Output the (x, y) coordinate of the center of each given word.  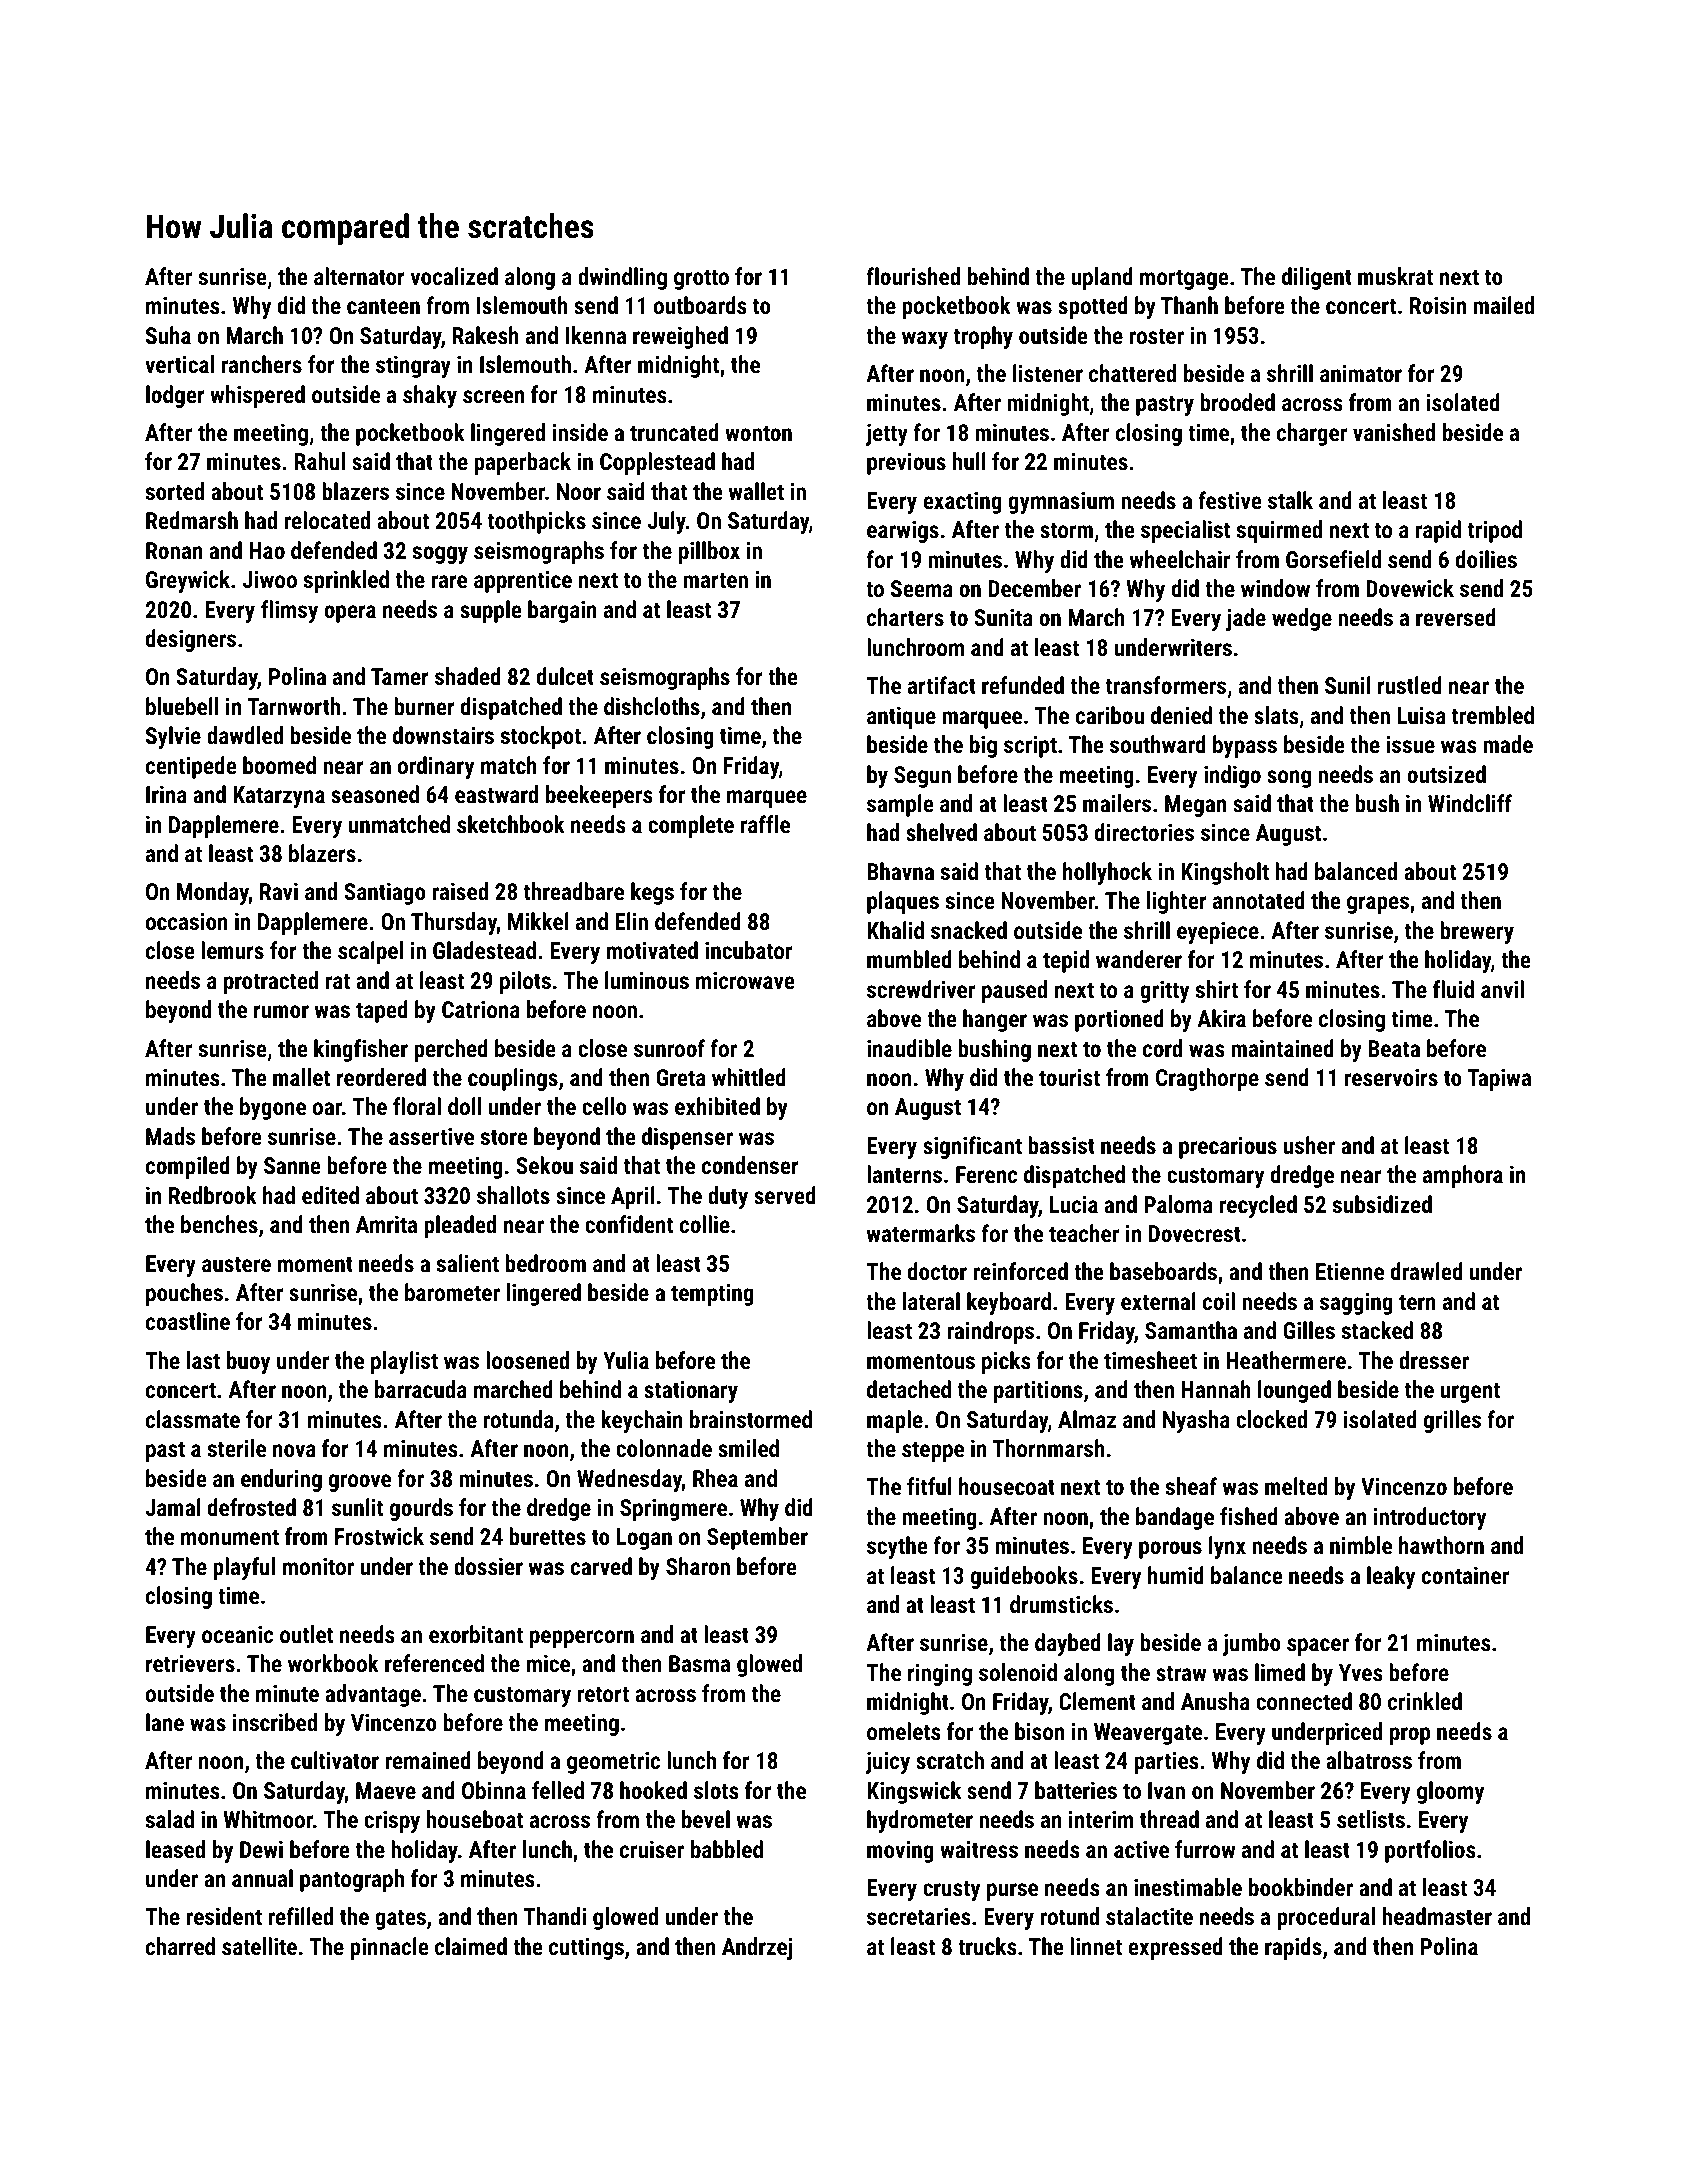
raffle (765, 824)
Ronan (174, 550)
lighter (1177, 902)
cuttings (586, 1949)
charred (180, 1946)
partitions (1038, 1392)
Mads (170, 1136)
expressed (1175, 1948)
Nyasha (1196, 1421)
